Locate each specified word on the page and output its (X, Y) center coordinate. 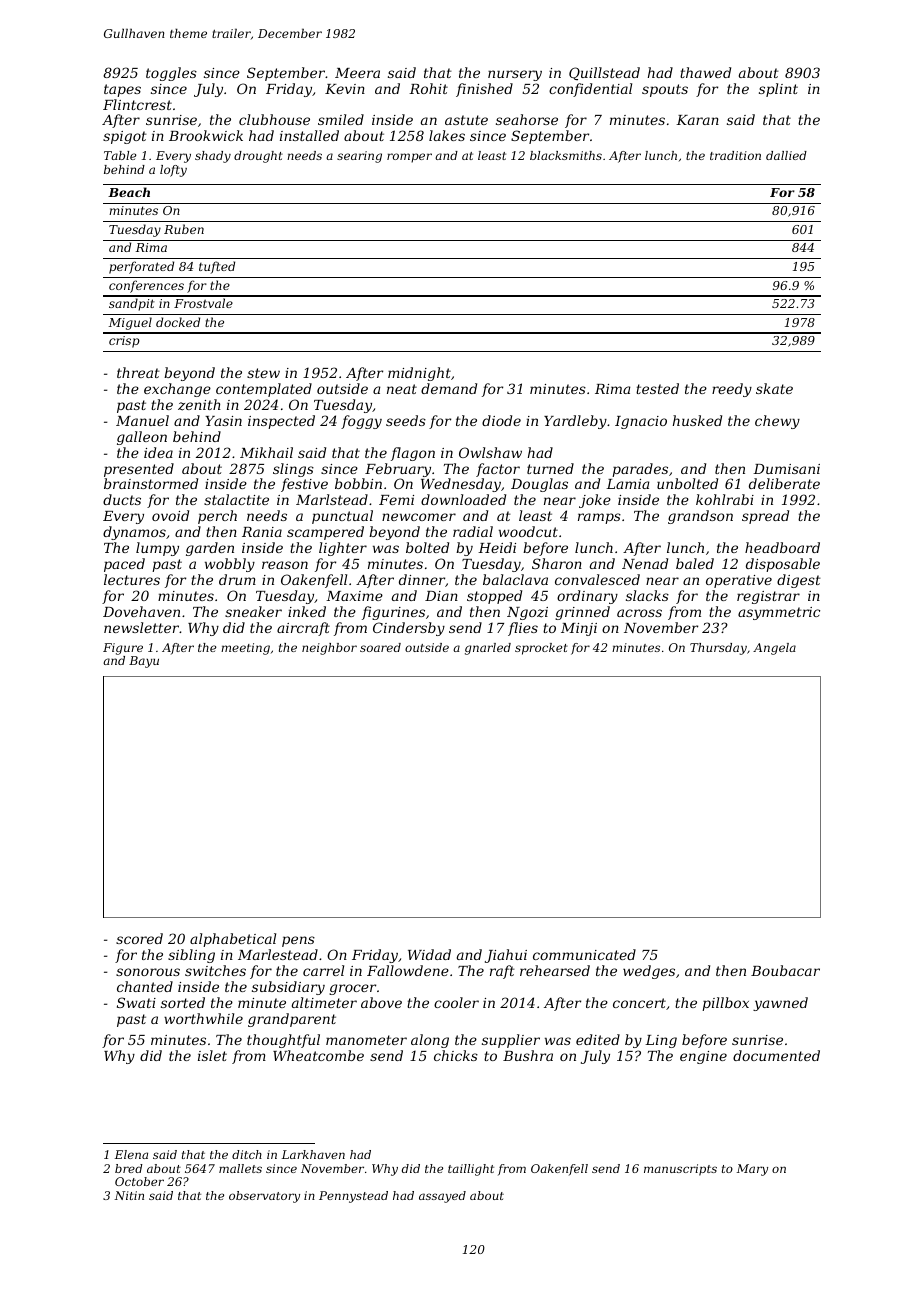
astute (466, 120)
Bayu (144, 662)
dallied (786, 155)
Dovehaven (141, 611)
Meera (357, 73)
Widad (429, 954)
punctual (342, 517)
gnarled (488, 649)
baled (695, 563)
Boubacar (785, 970)
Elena (131, 1154)
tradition (735, 155)
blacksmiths (566, 155)
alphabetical (233, 940)
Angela (774, 649)
